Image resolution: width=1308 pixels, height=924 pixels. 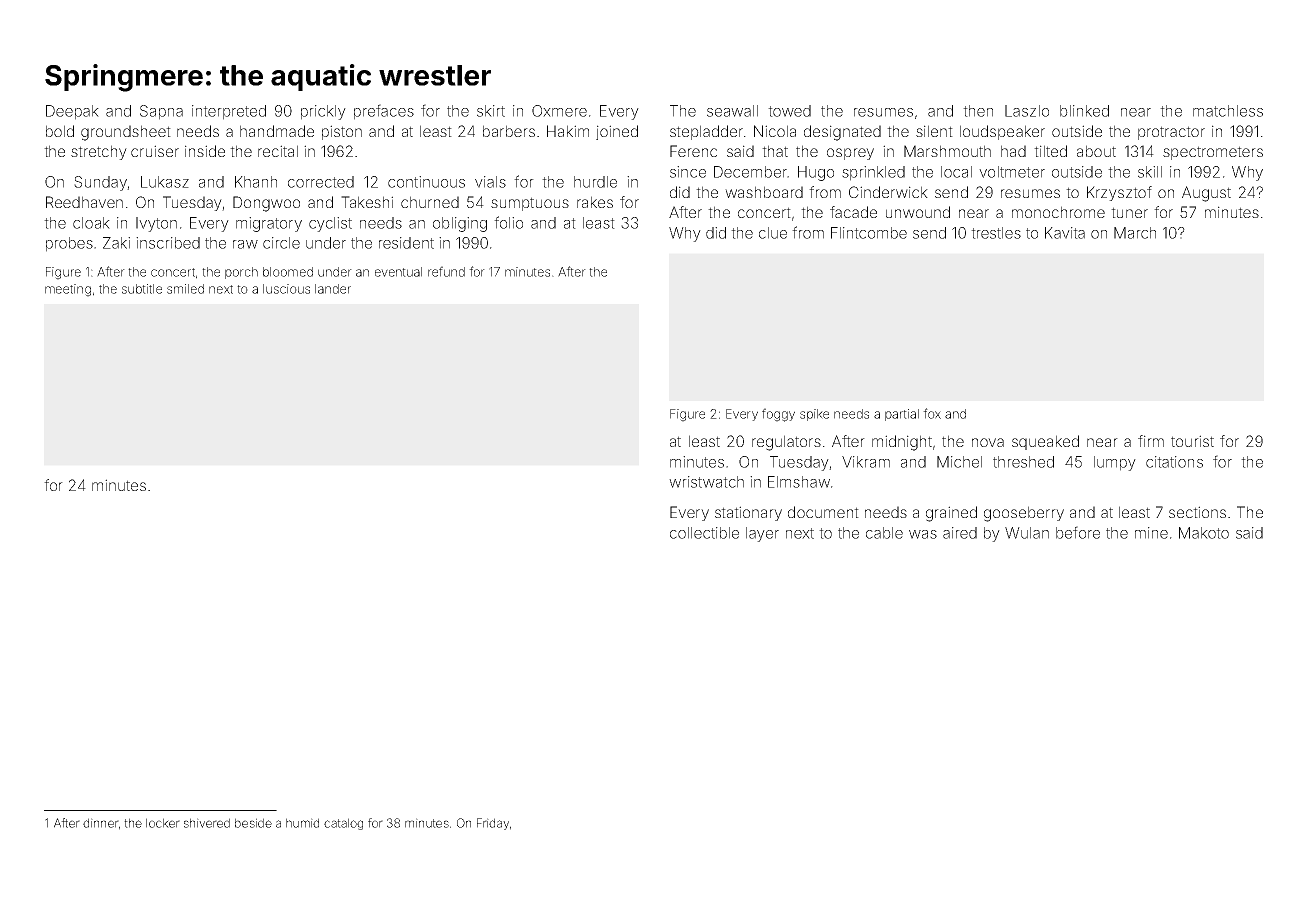 I want to click on before, so click(x=1078, y=532).
